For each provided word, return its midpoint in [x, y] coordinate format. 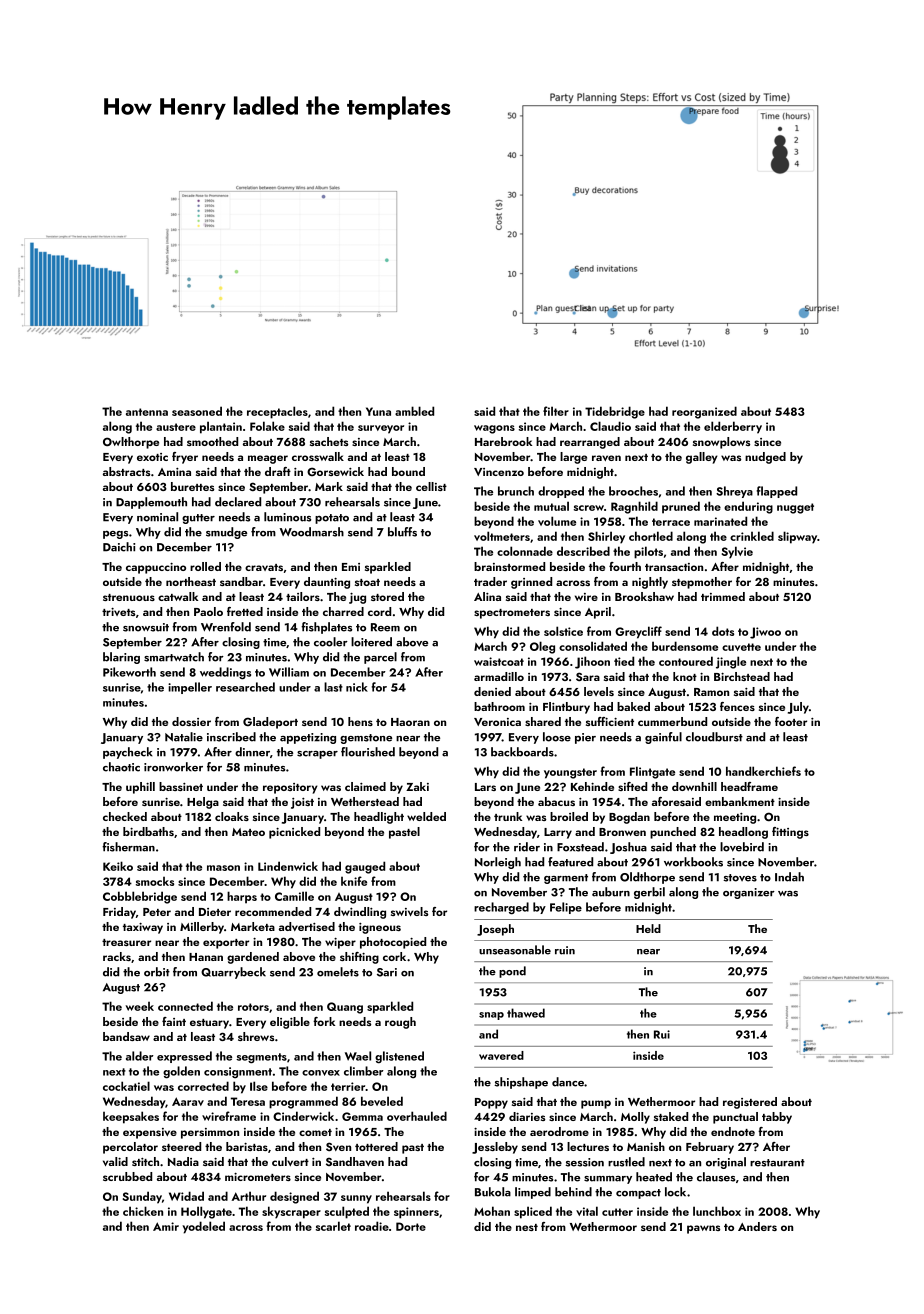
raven [606, 458]
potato [332, 519]
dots [723, 631]
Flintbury [566, 708]
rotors [253, 1007]
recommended [273, 911]
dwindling [360, 913]
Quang [345, 1008]
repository [290, 788]
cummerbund [672, 721]
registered [750, 1103]
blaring [121, 658]
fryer [185, 458]
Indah [789, 877]
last [333, 687]
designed [294, 1197]
